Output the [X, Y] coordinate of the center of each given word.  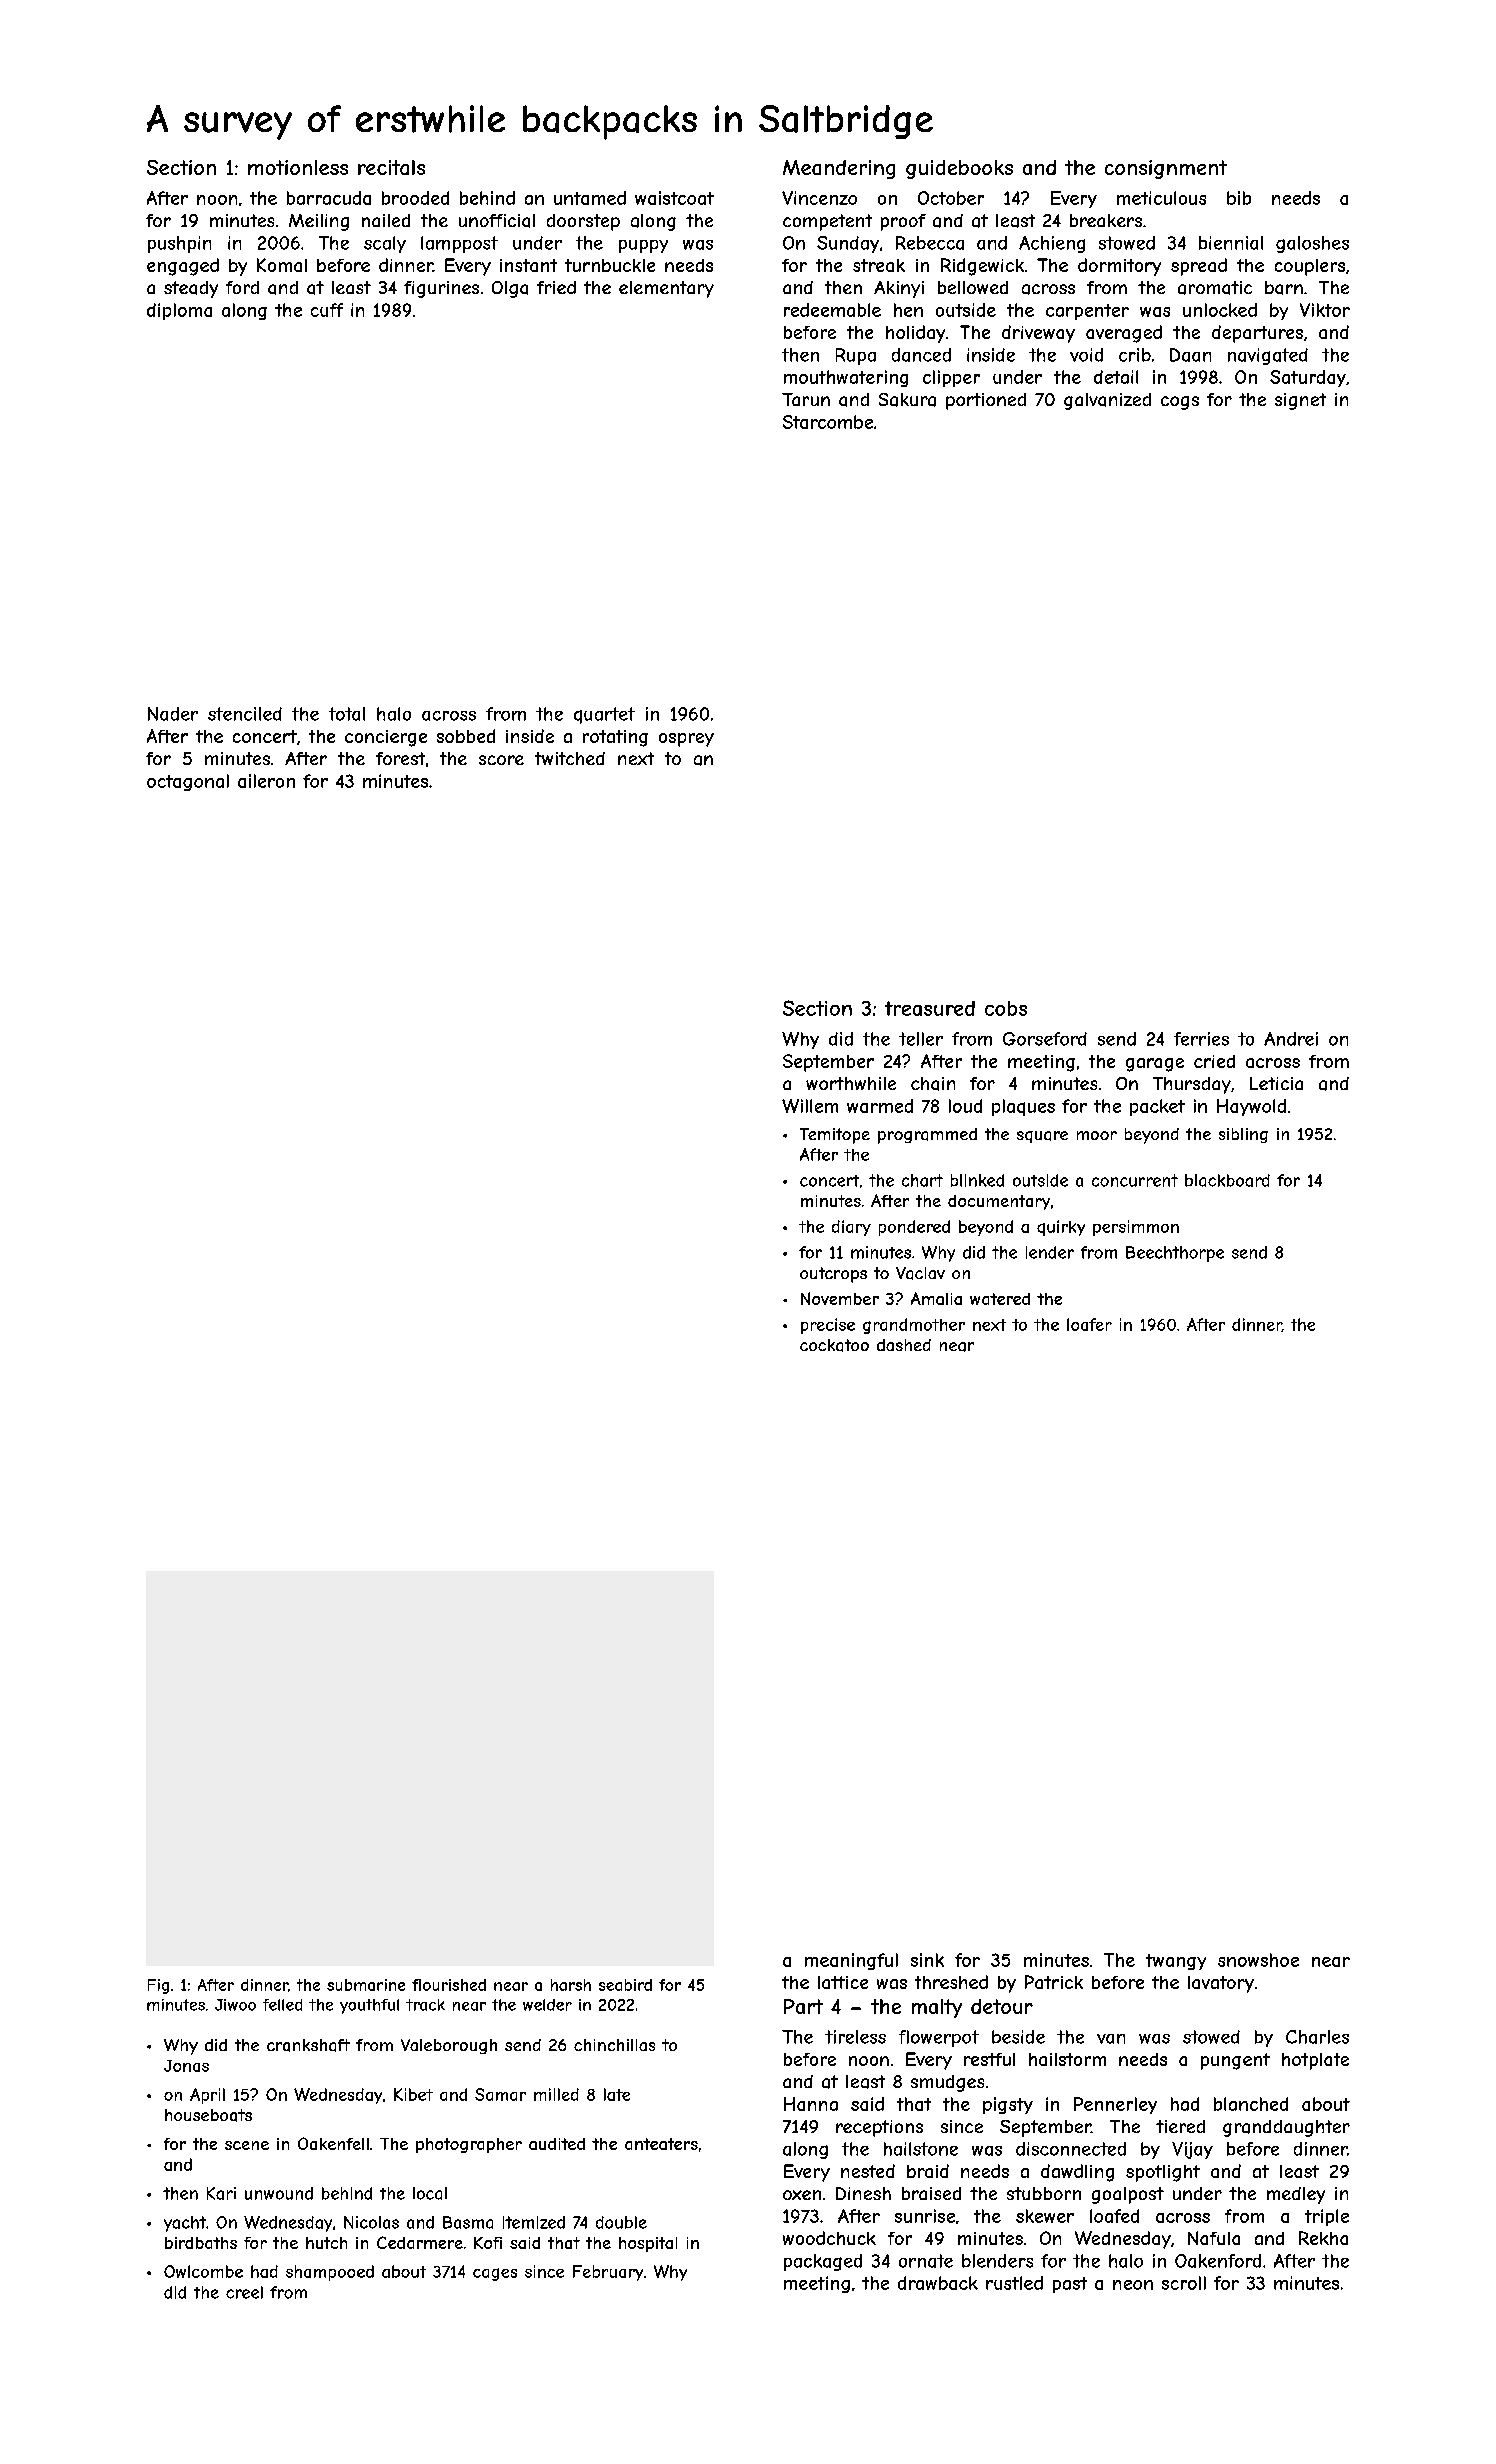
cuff [327, 310]
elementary [666, 289]
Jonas [186, 2066]
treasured [930, 1008]
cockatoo [834, 1345]
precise [828, 1326]
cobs [1006, 1008]
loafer [1089, 1324]
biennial [1231, 243]
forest [400, 758]
